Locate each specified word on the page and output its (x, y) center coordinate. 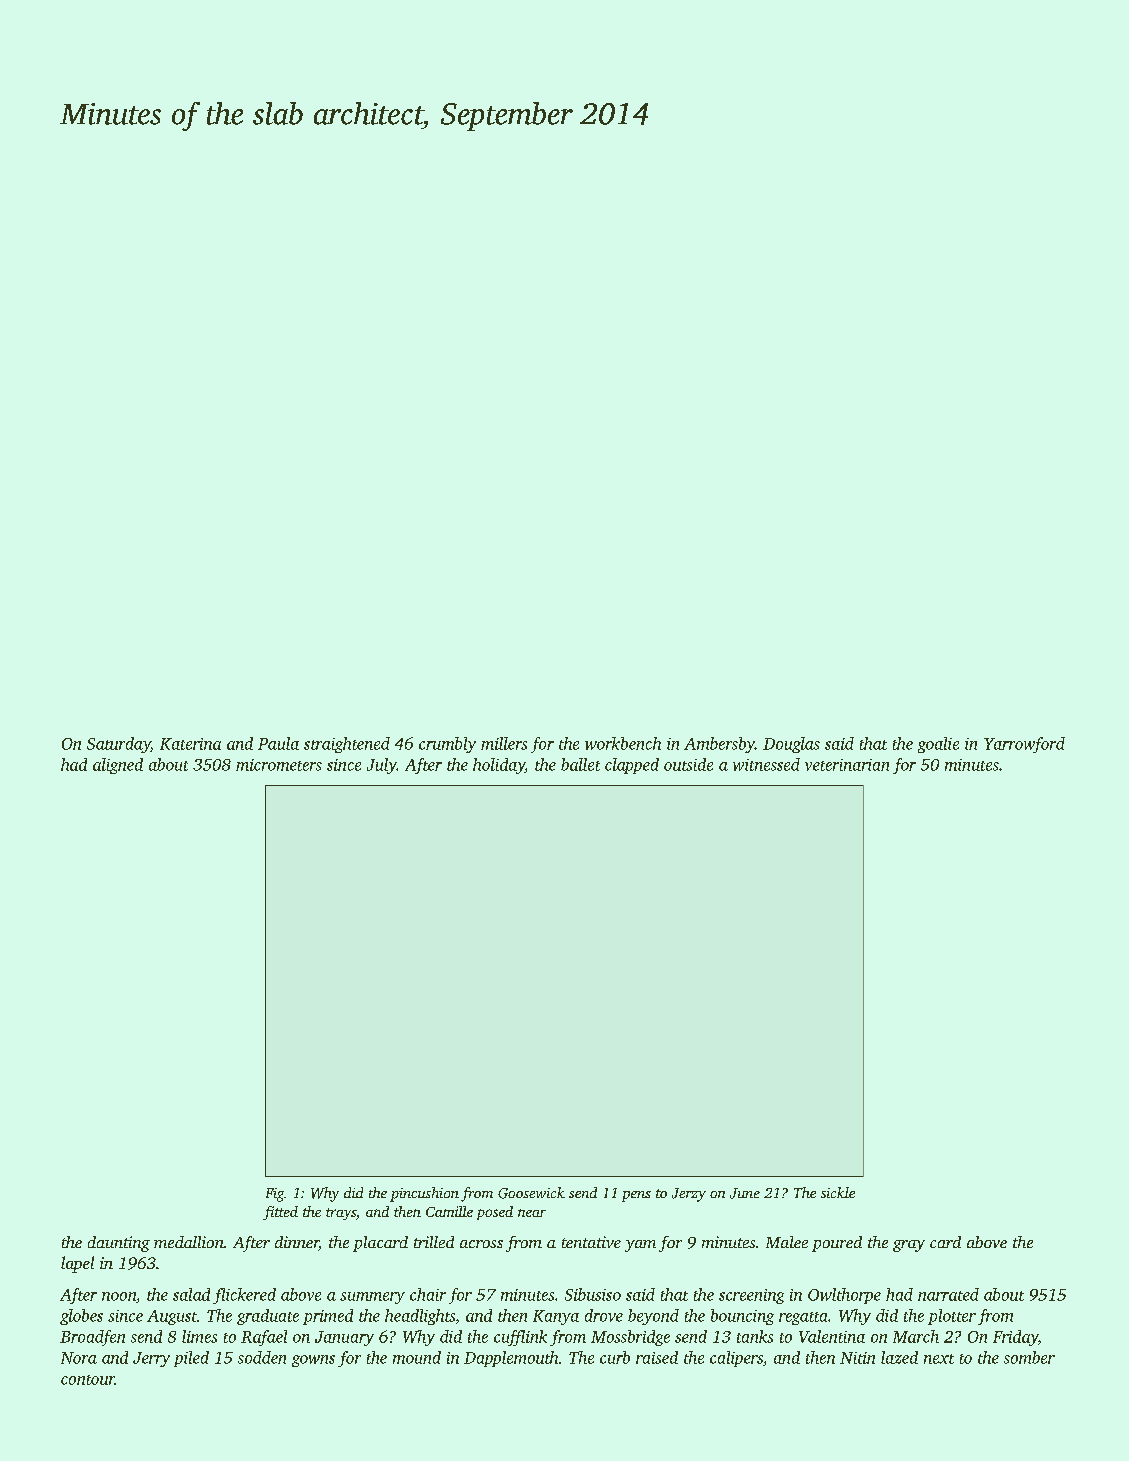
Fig (275, 1195)
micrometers (279, 765)
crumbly (447, 745)
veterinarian (847, 765)
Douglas (791, 745)
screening (751, 1296)
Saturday (118, 745)
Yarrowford (1024, 745)
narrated (948, 1294)
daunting (119, 1244)
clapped (632, 766)
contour (88, 1380)
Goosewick (531, 1193)
